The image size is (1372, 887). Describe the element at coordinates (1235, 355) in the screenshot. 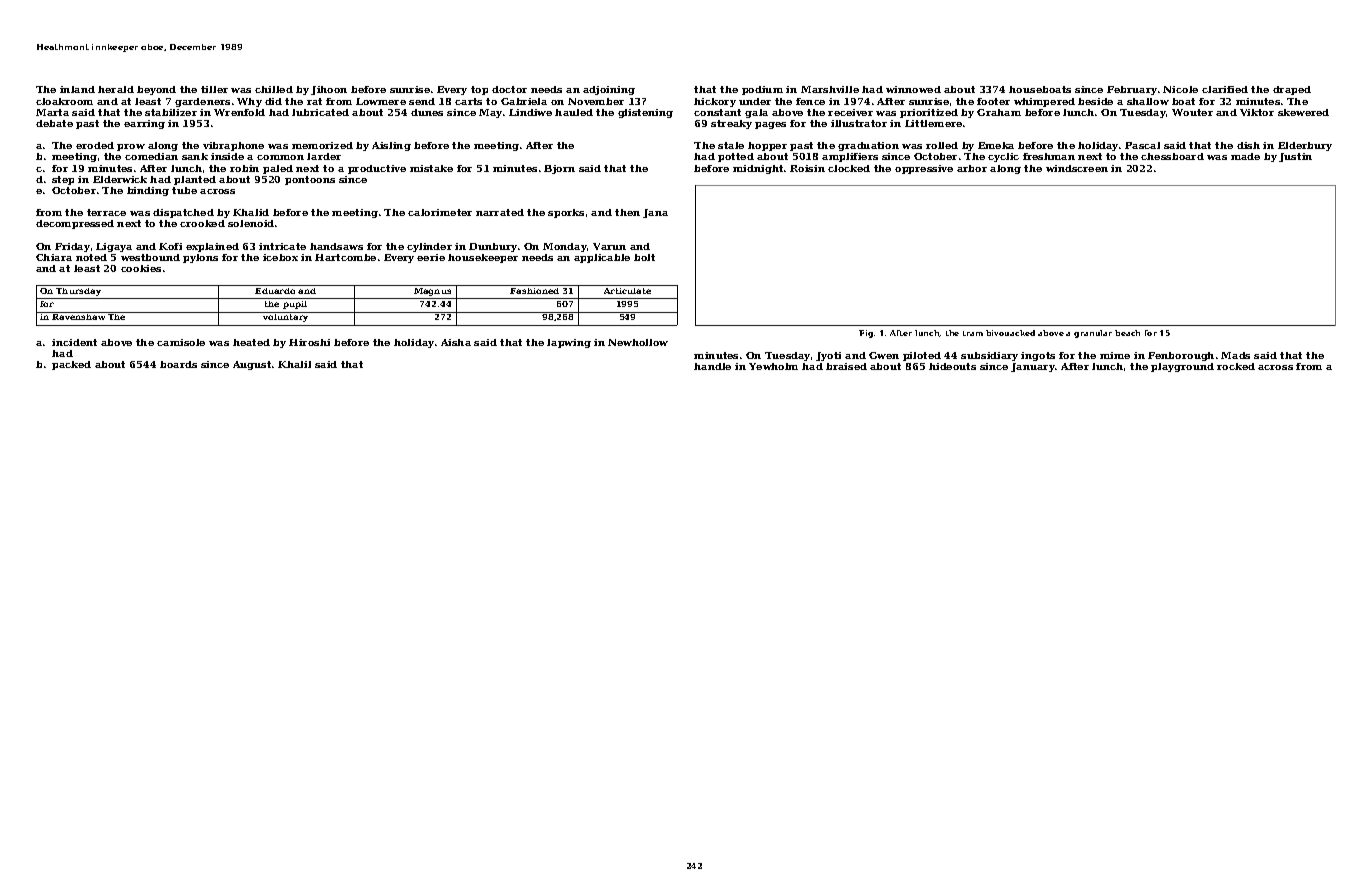

I see `Mads` at that location.
